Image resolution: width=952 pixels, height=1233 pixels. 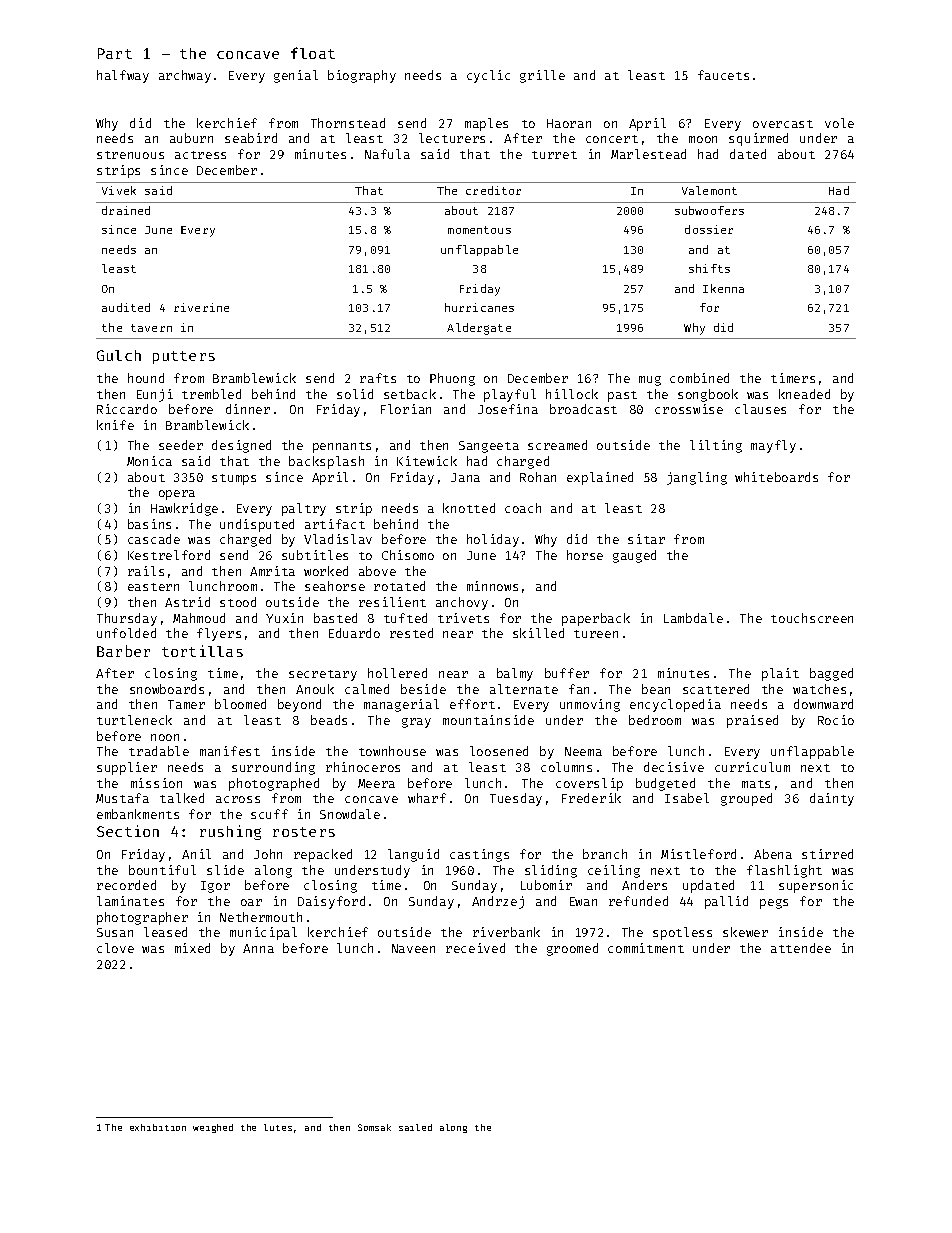 I want to click on rafts, so click(x=378, y=378).
